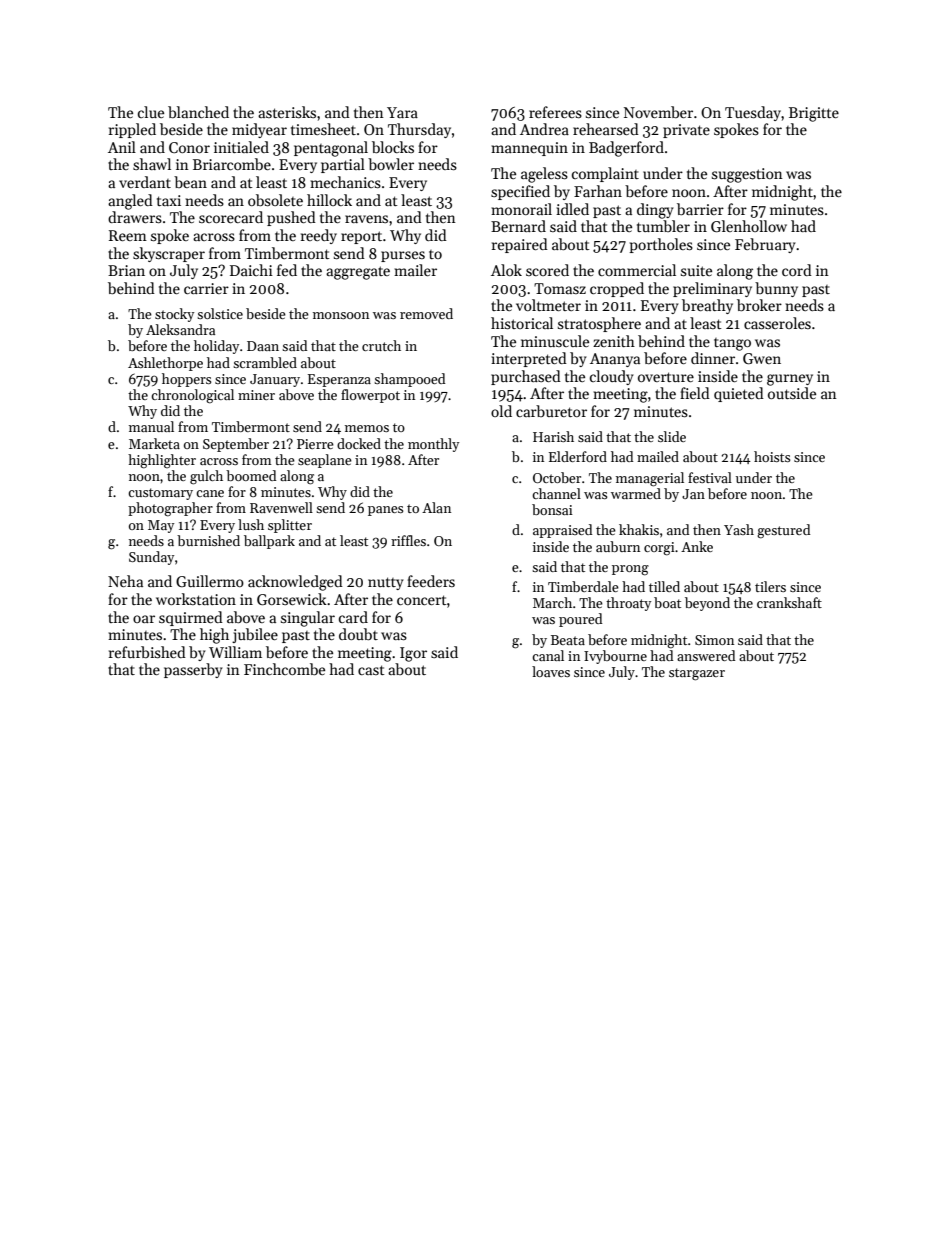  What do you see at coordinates (658, 112) in the screenshot?
I see `November` at bounding box center [658, 112].
